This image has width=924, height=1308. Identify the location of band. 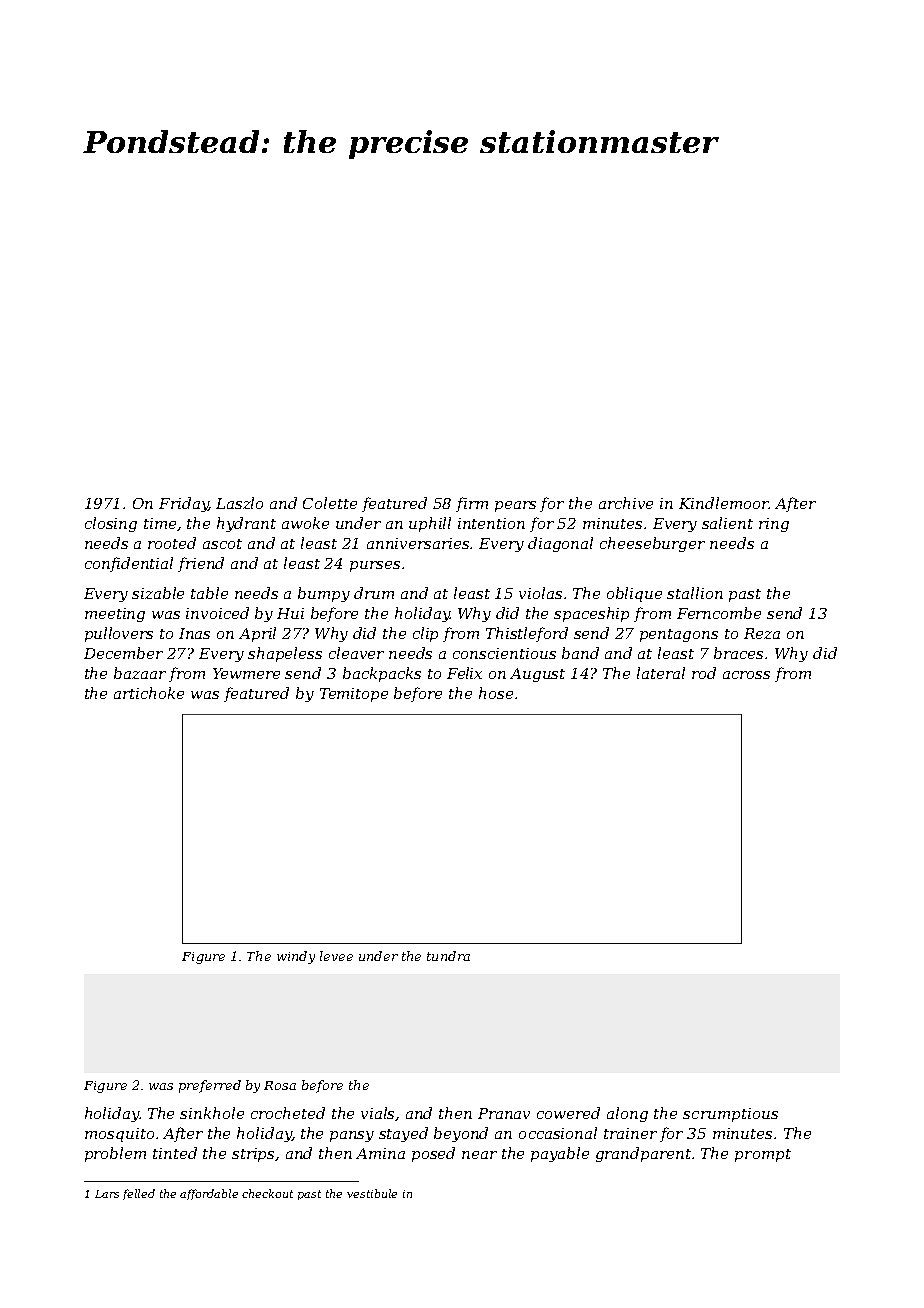
(580, 653).
